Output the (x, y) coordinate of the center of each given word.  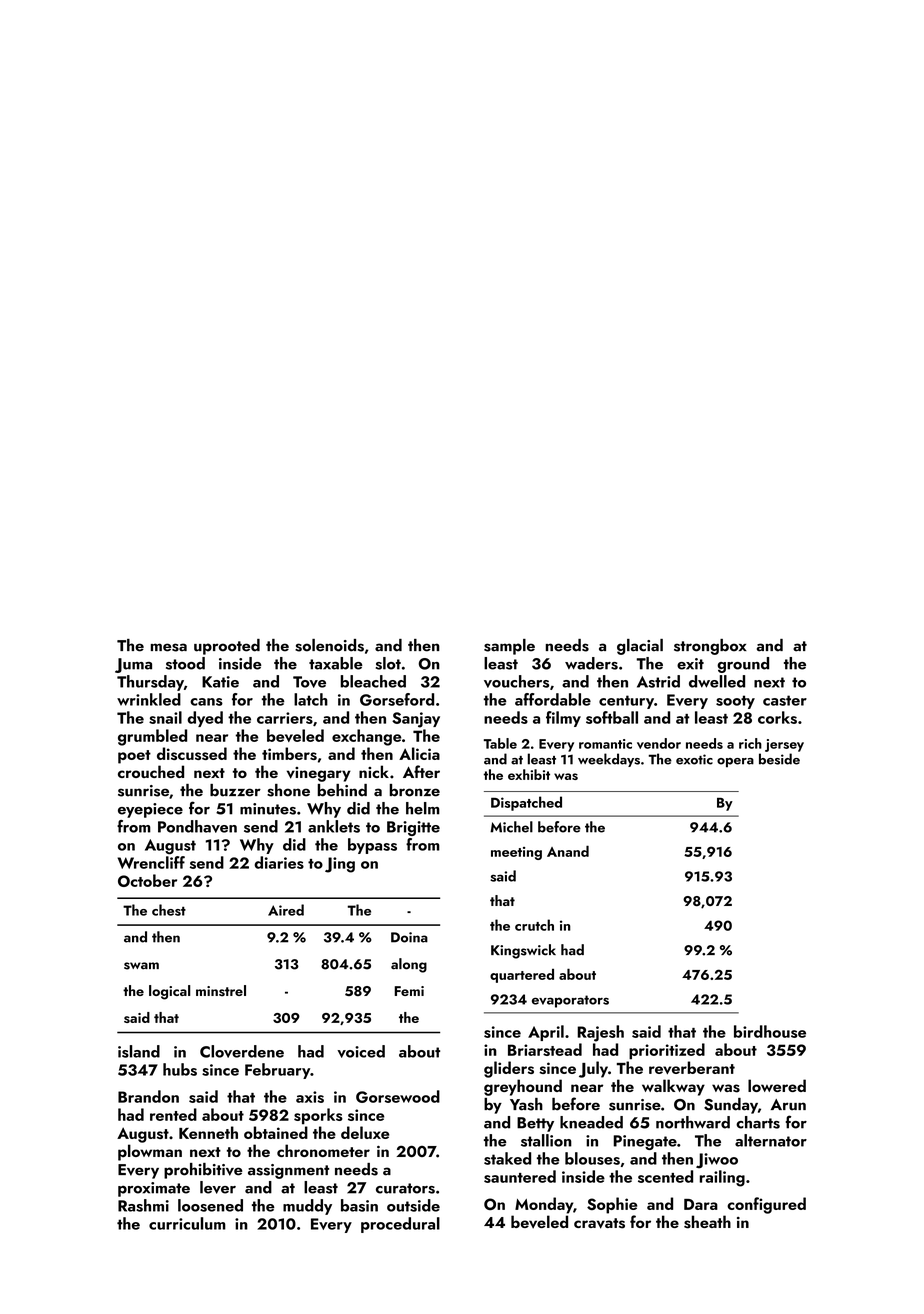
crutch (534, 925)
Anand (568, 851)
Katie (220, 682)
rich (750, 743)
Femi (409, 991)
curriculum (187, 1223)
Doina (409, 937)
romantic (605, 744)
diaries (279, 862)
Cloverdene (242, 1051)
